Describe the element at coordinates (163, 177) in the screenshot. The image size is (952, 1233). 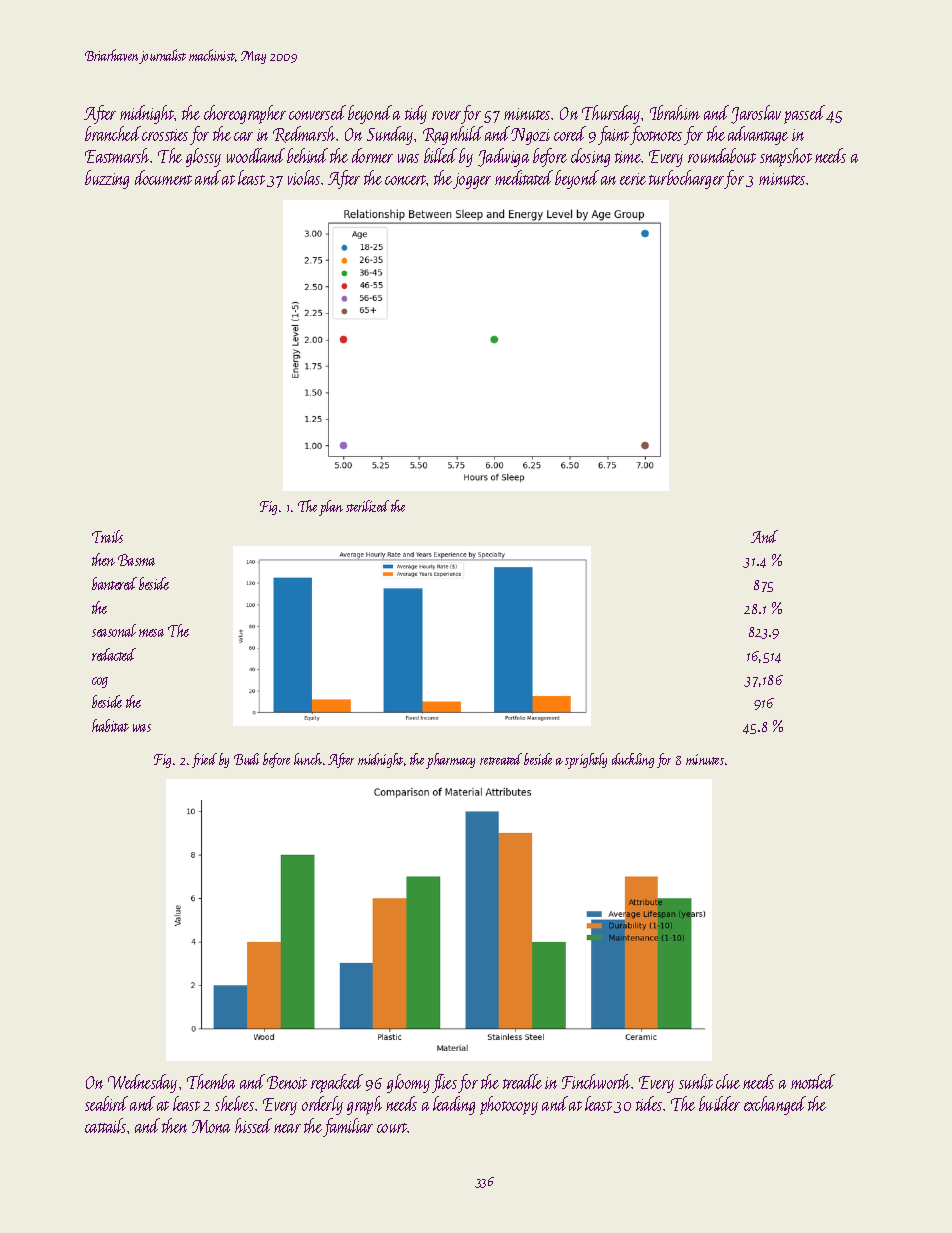
I see `document` at that location.
